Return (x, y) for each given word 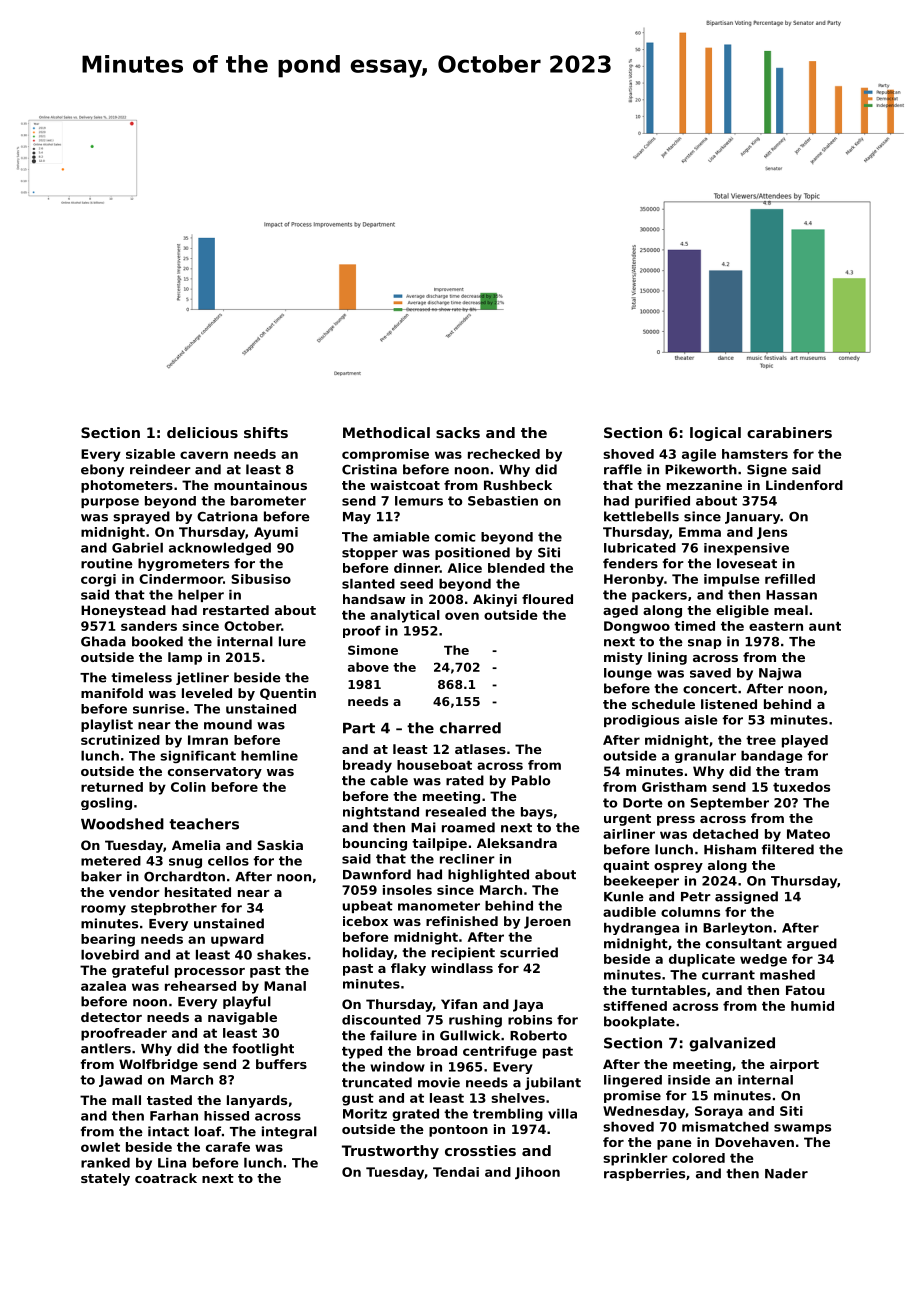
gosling (106, 804)
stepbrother (174, 909)
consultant (744, 943)
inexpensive (746, 549)
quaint (626, 866)
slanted (368, 584)
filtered (788, 849)
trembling (508, 1115)
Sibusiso (261, 579)
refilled (790, 579)
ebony (102, 470)
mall (126, 1100)
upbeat (367, 907)
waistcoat (405, 485)
